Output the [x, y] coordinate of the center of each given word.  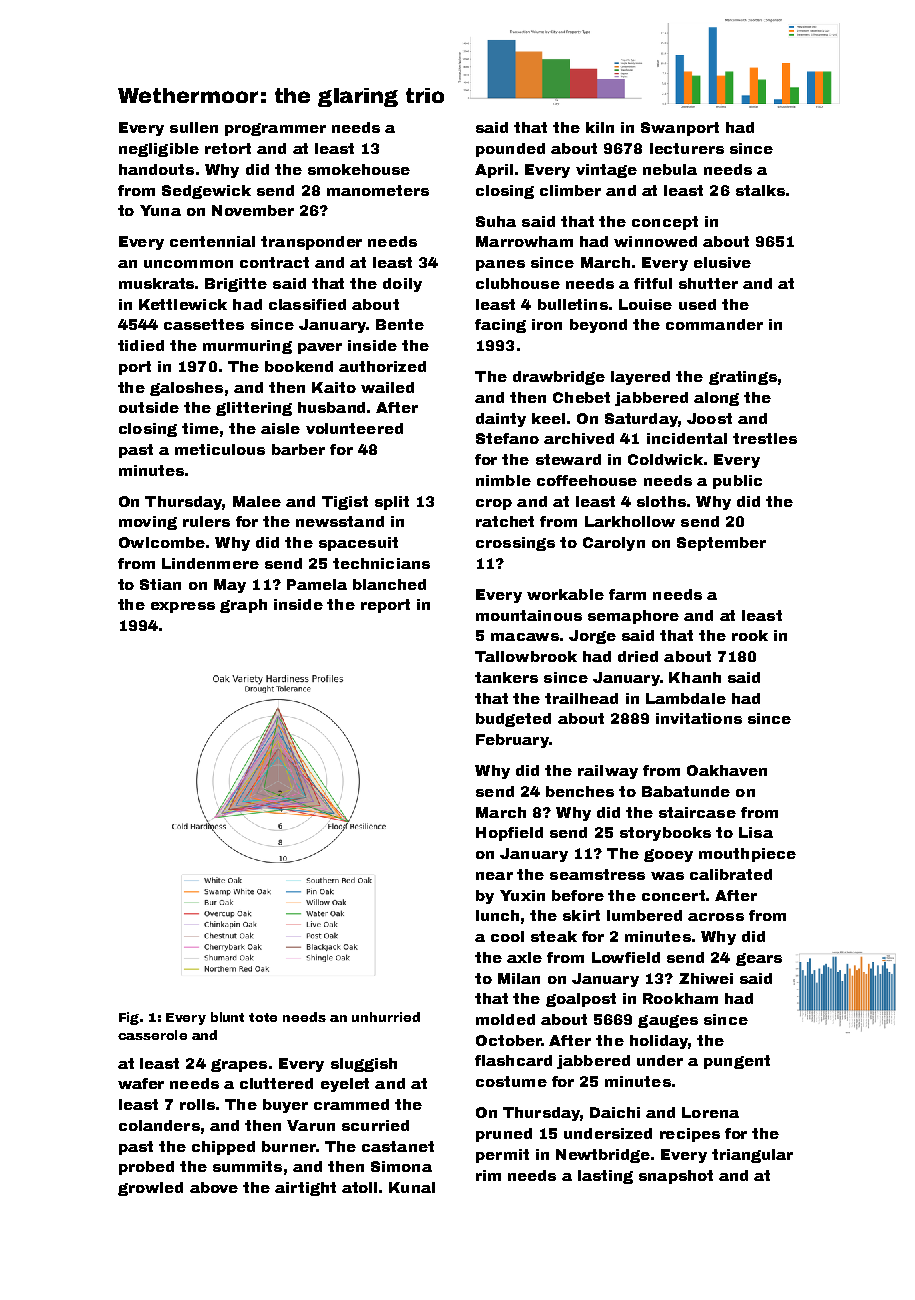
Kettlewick [183, 304]
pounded [510, 150]
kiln [600, 127]
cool [507, 936]
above [214, 1187]
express [183, 607]
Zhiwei [706, 978]
